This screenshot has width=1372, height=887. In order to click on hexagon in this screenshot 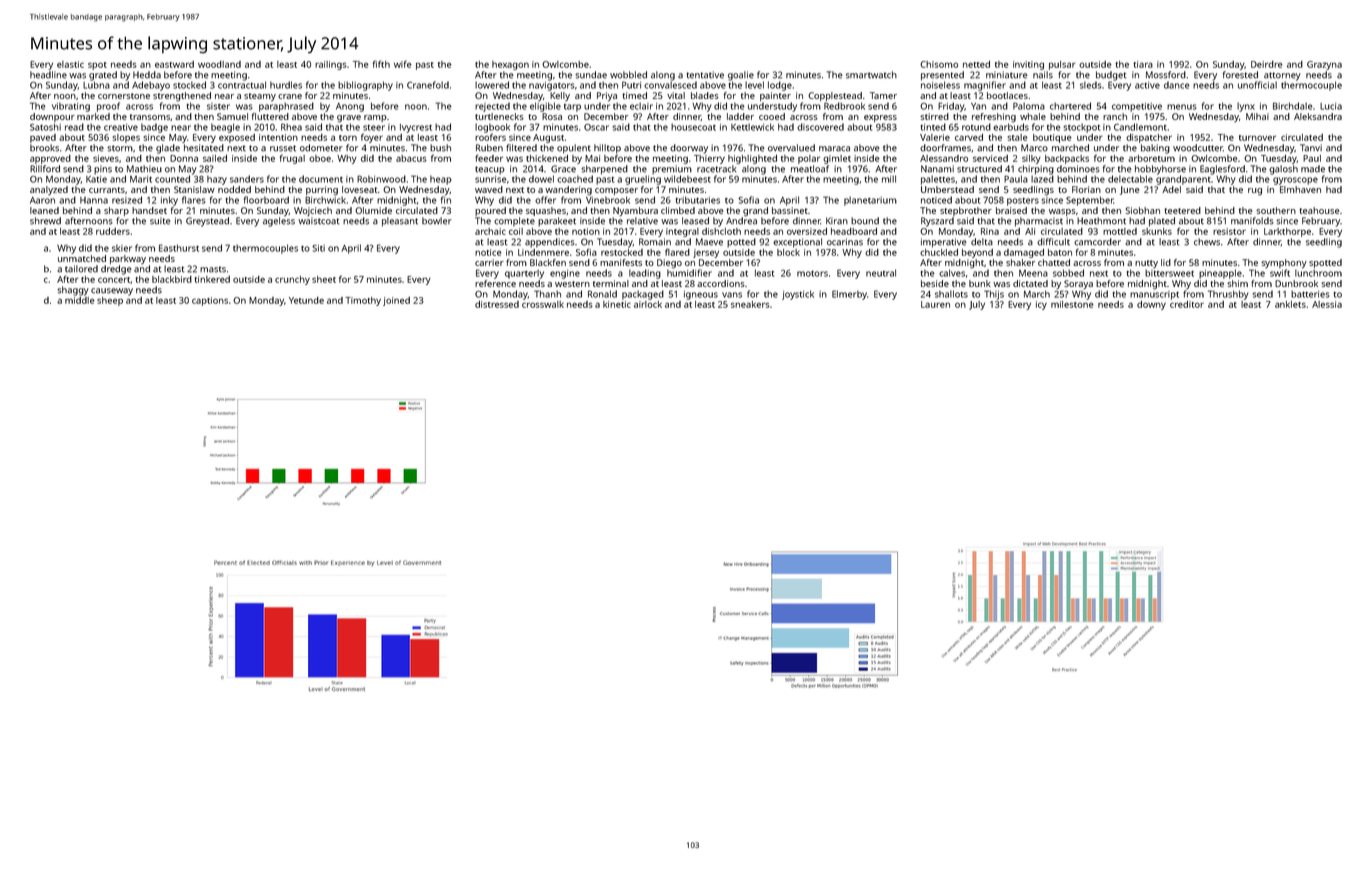, I will do `click(510, 65)`.
